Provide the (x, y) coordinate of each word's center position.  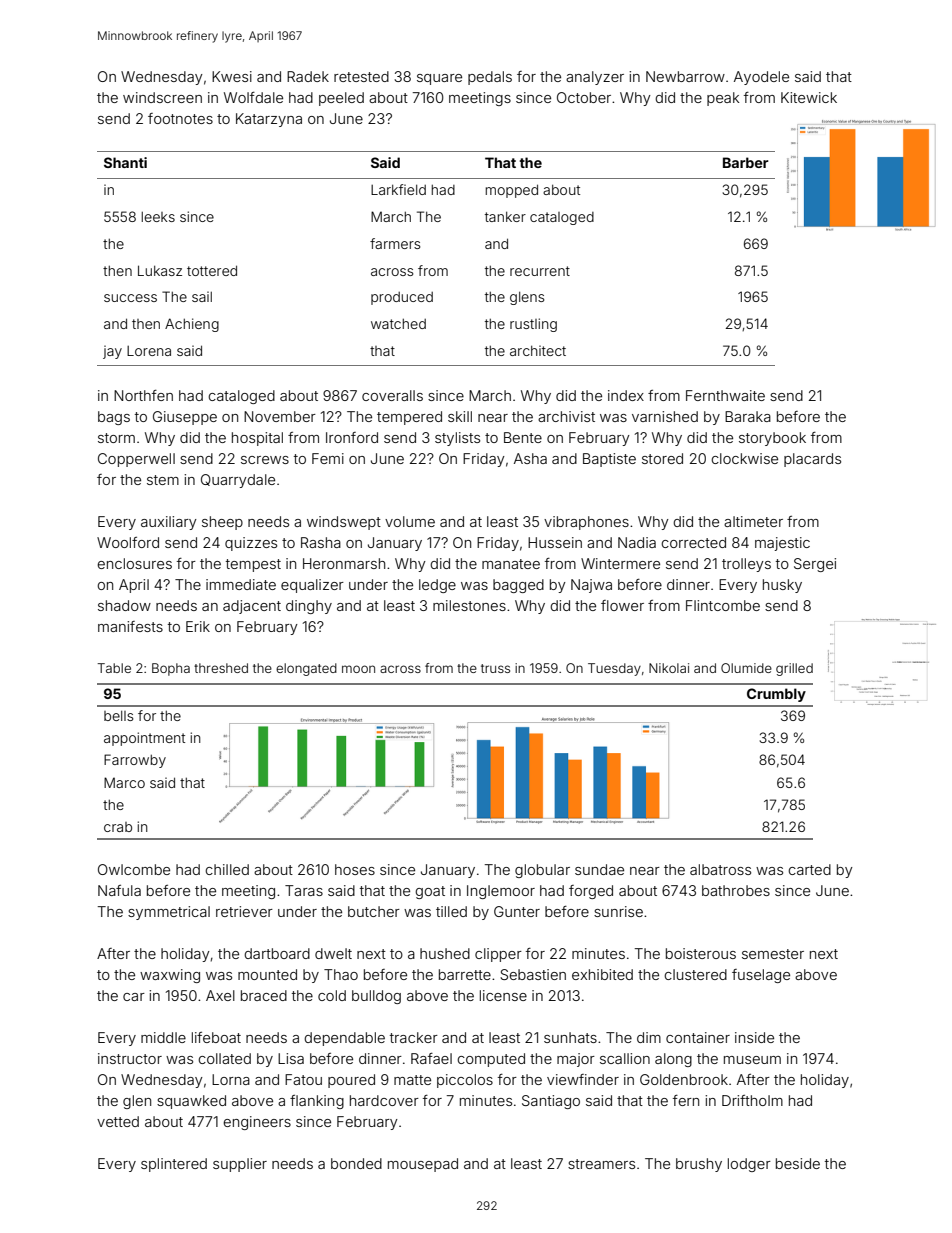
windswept (344, 523)
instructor (130, 1058)
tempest (253, 565)
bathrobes (736, 890)
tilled (451, 911)
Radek (308, 76)
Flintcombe (723, 605)
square (439, 79)
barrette (465, 974)
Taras (304, 890)
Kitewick (809, 97)
